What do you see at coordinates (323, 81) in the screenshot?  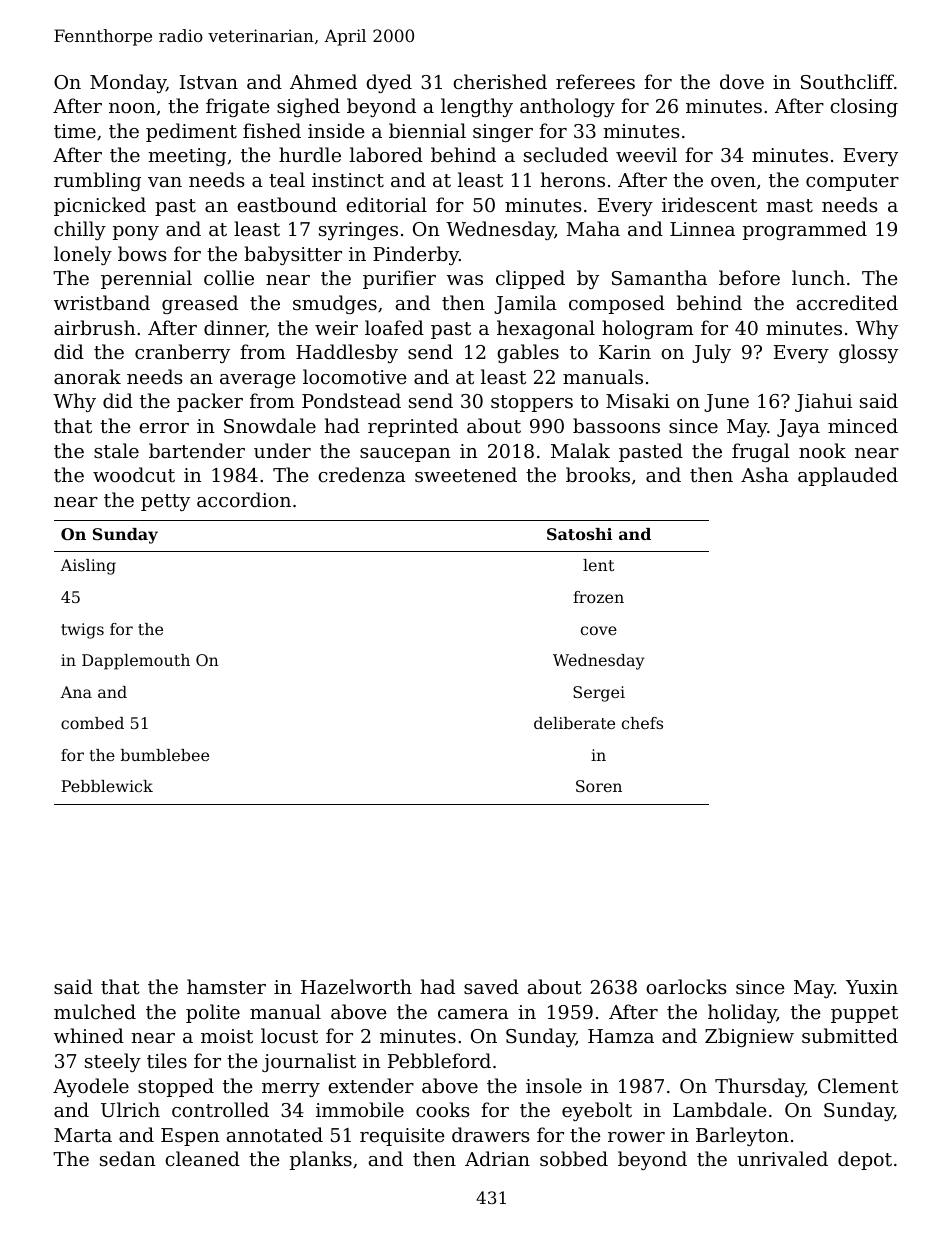 I see `Ahmed` at bounding box center [323, 81].
